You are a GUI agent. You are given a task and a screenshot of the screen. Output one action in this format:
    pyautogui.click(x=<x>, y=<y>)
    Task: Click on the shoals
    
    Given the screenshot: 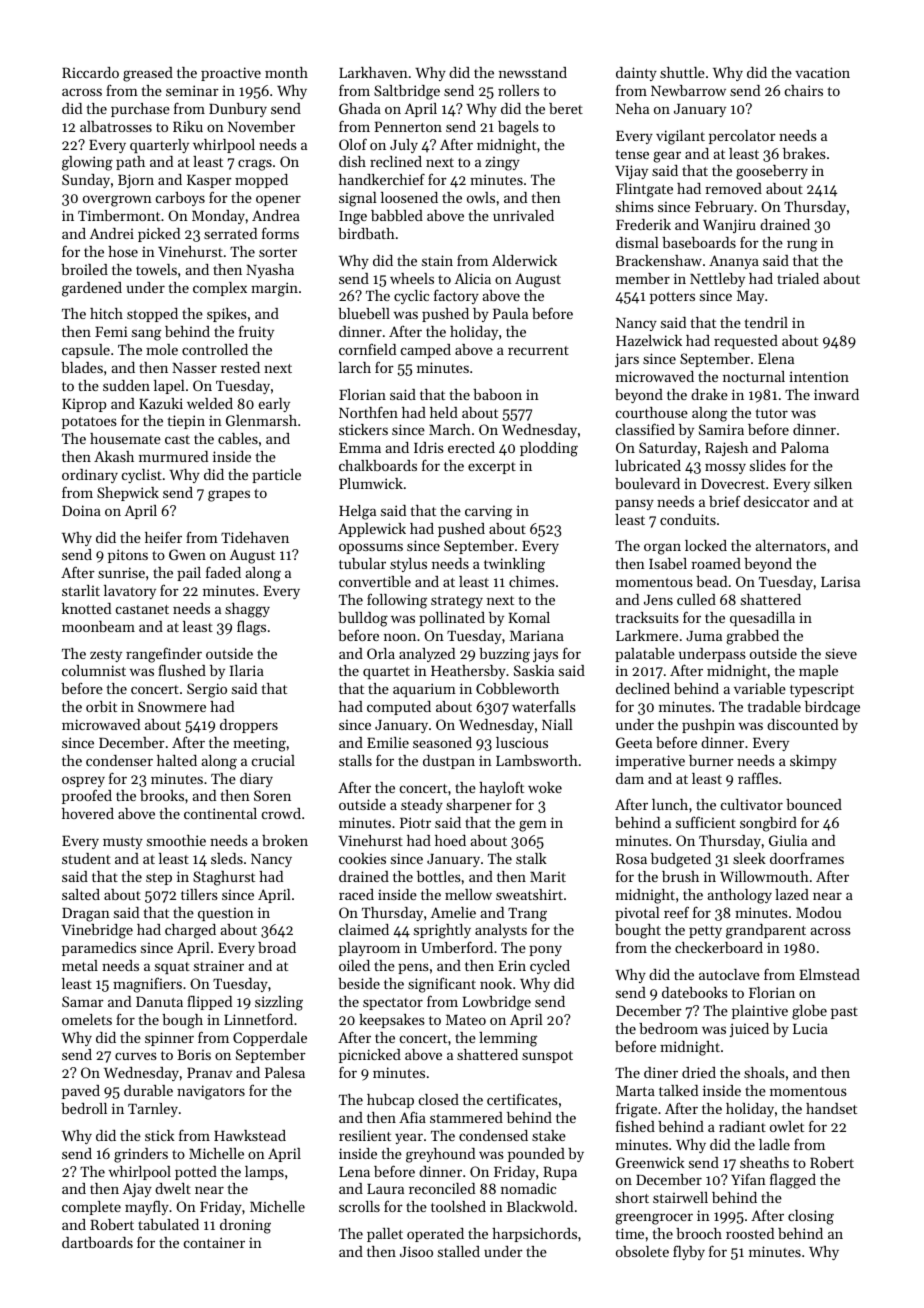 What is the action you would take?
    pyautogui.click(x=764, y=1072)
